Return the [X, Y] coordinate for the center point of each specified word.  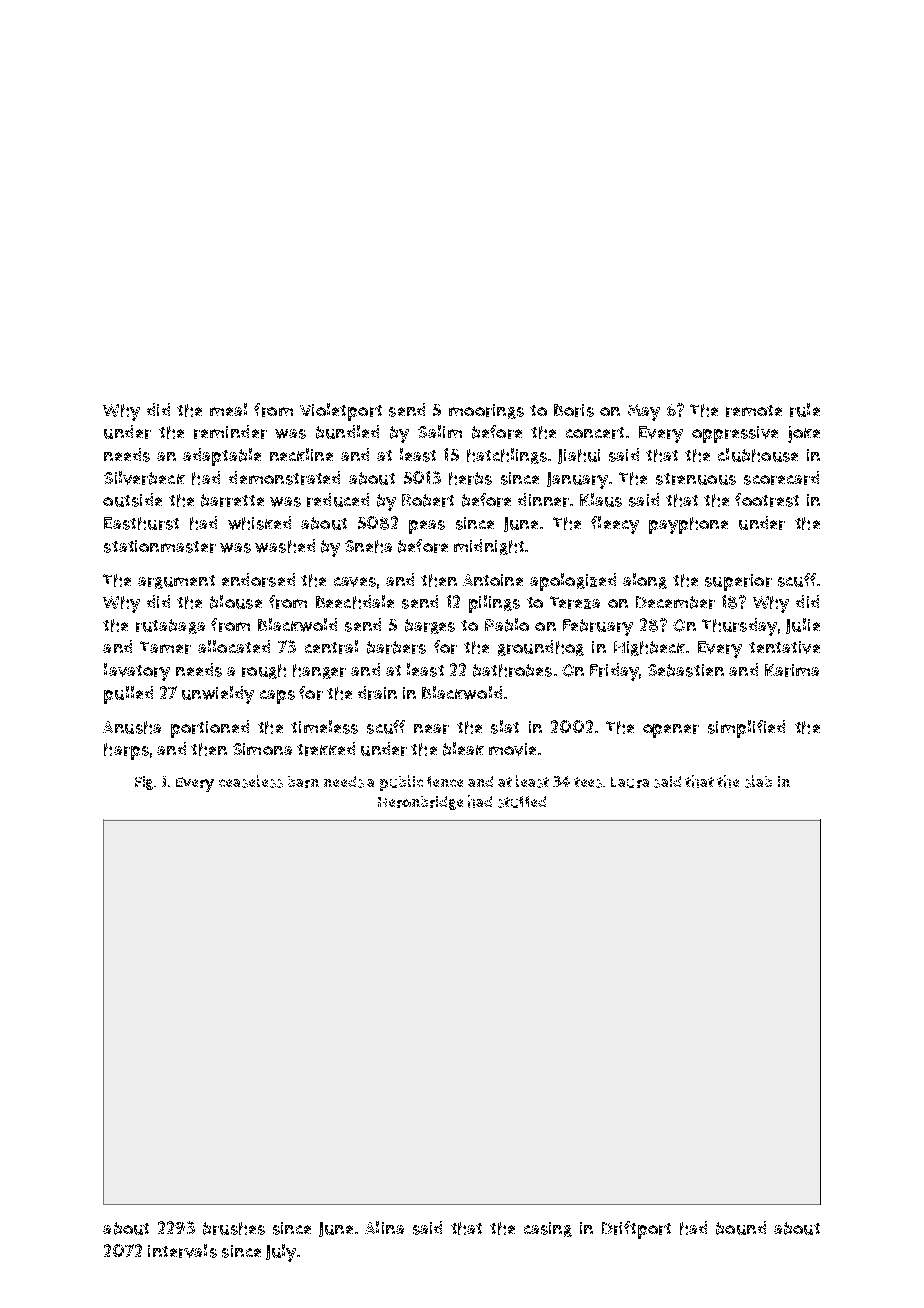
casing [548, 1229]
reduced [338, 500]
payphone [688, 525]
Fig [144, 783]
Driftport [636, 1230]
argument [176, 582]
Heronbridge [420, 803]
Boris [574, 410]
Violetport [341, 412]
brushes [234, 1228]
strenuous [696, 479]
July [281, 1253]
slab [758, 781]
